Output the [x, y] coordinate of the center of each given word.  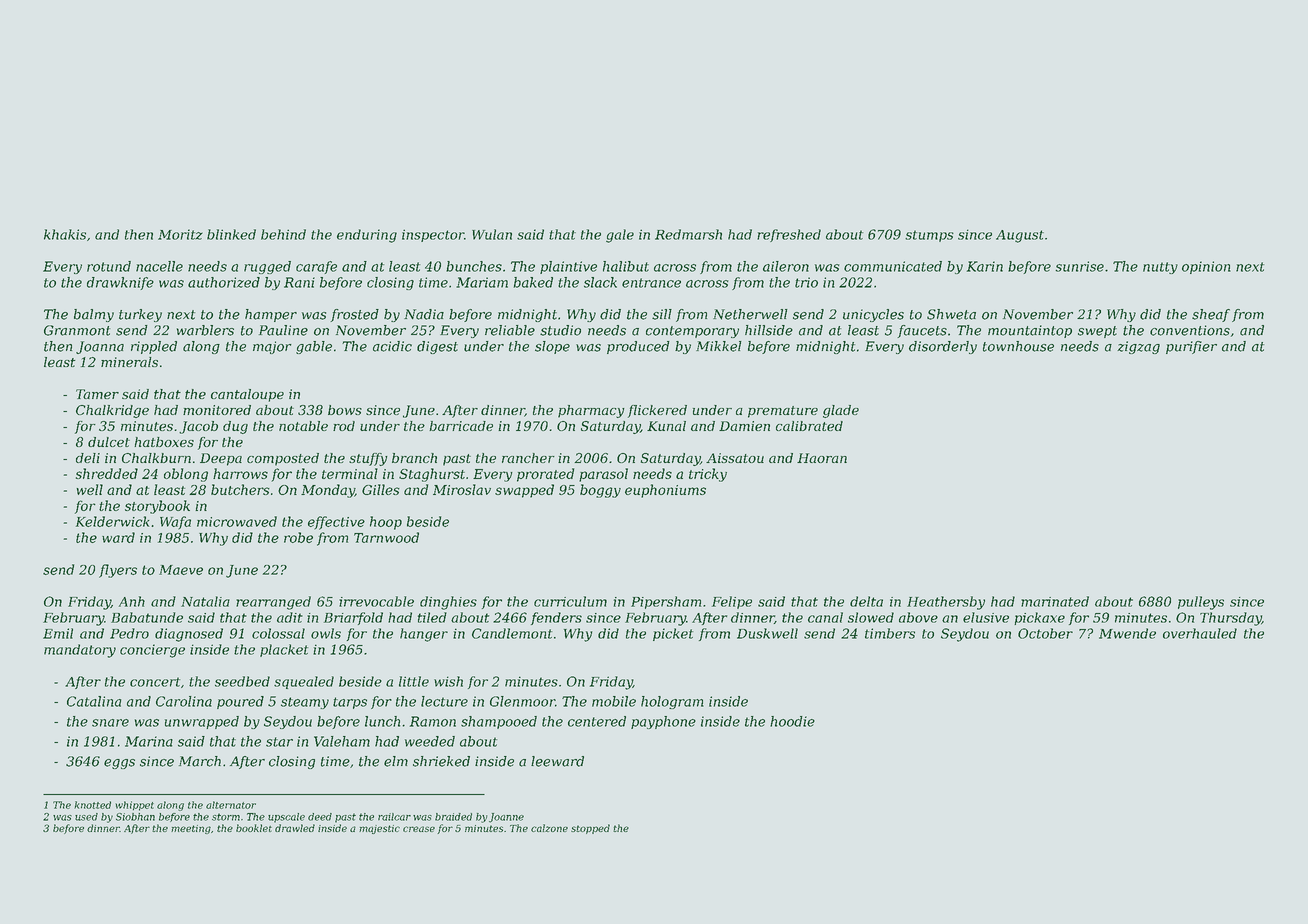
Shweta [951, 314]
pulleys [1201, 603]
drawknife [120, 283]
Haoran [822, 458]
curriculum [570, 601]
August [1020, 236]
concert [155, 682]
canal [825, 617]
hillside [769, 330]
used [86, 817]
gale [620, 236]
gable [314, 347]
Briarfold [353, 618]
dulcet [109, 442]
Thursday [1231, 619]
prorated [545, 475]
